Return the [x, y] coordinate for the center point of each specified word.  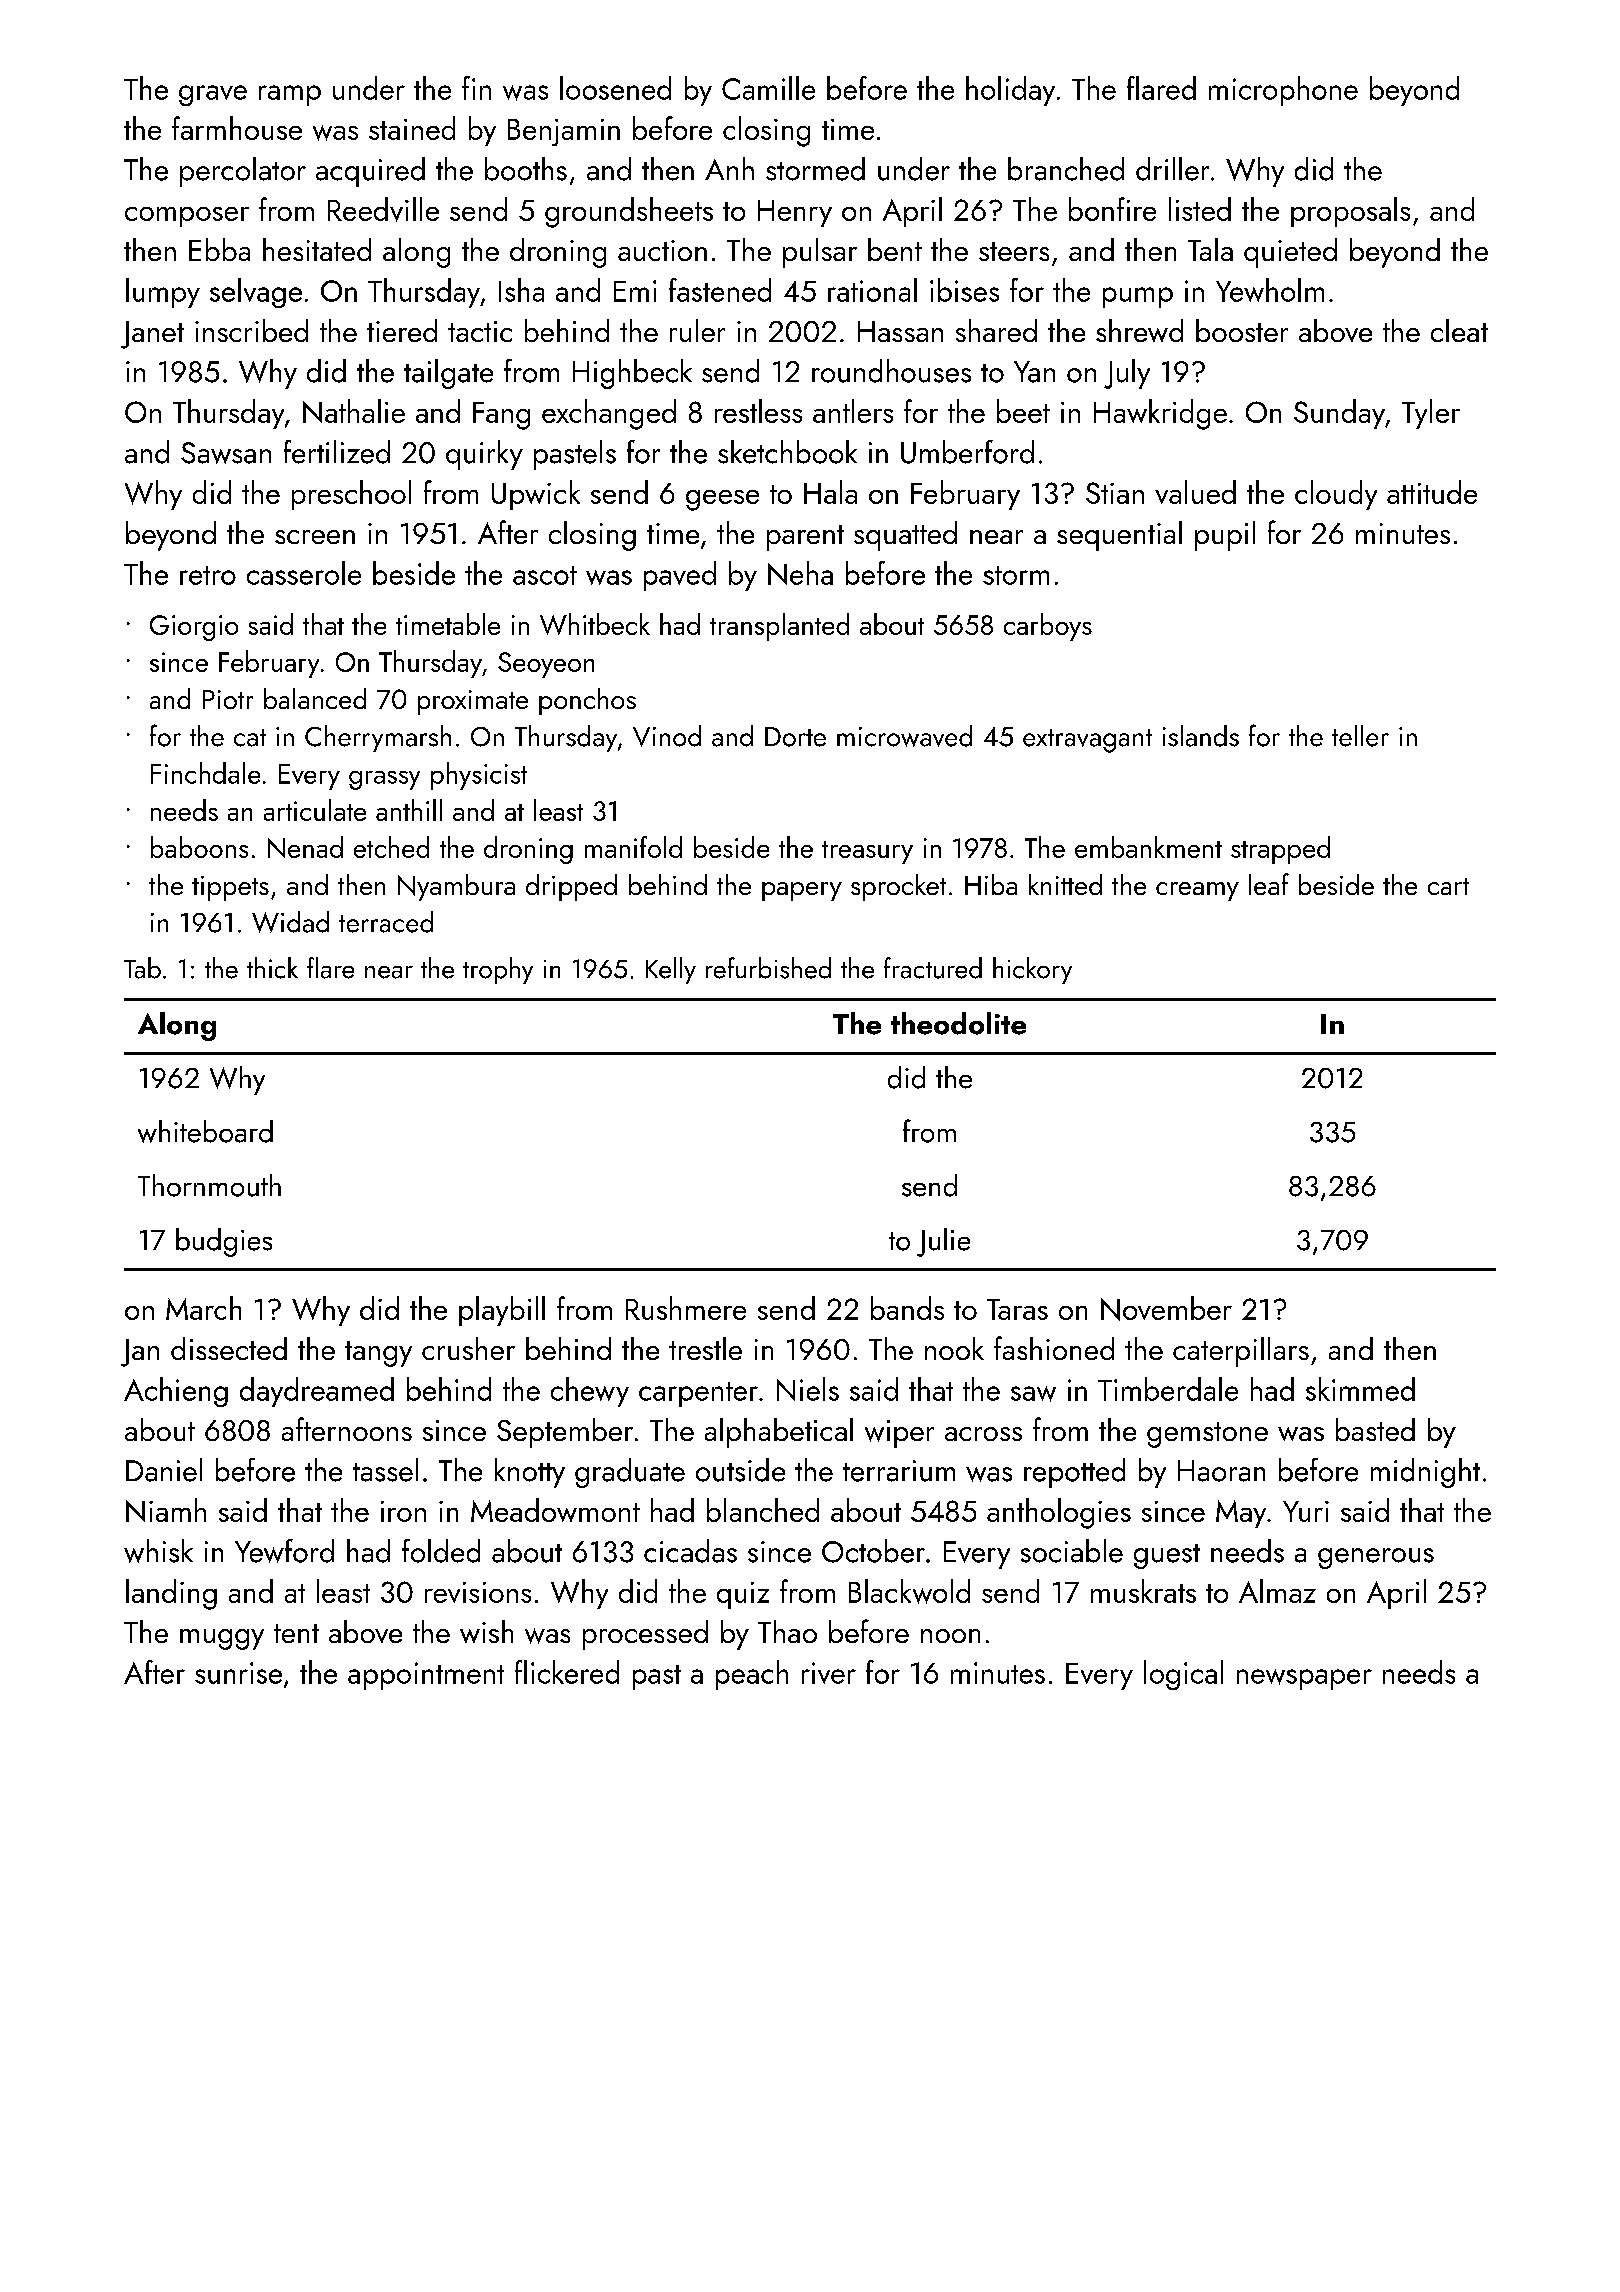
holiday [1010, 91]
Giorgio [194, 628]
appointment [426, 1676]
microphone [1283, 91]
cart [1448, 886]
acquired [370, 172]
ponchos [587, 701]
